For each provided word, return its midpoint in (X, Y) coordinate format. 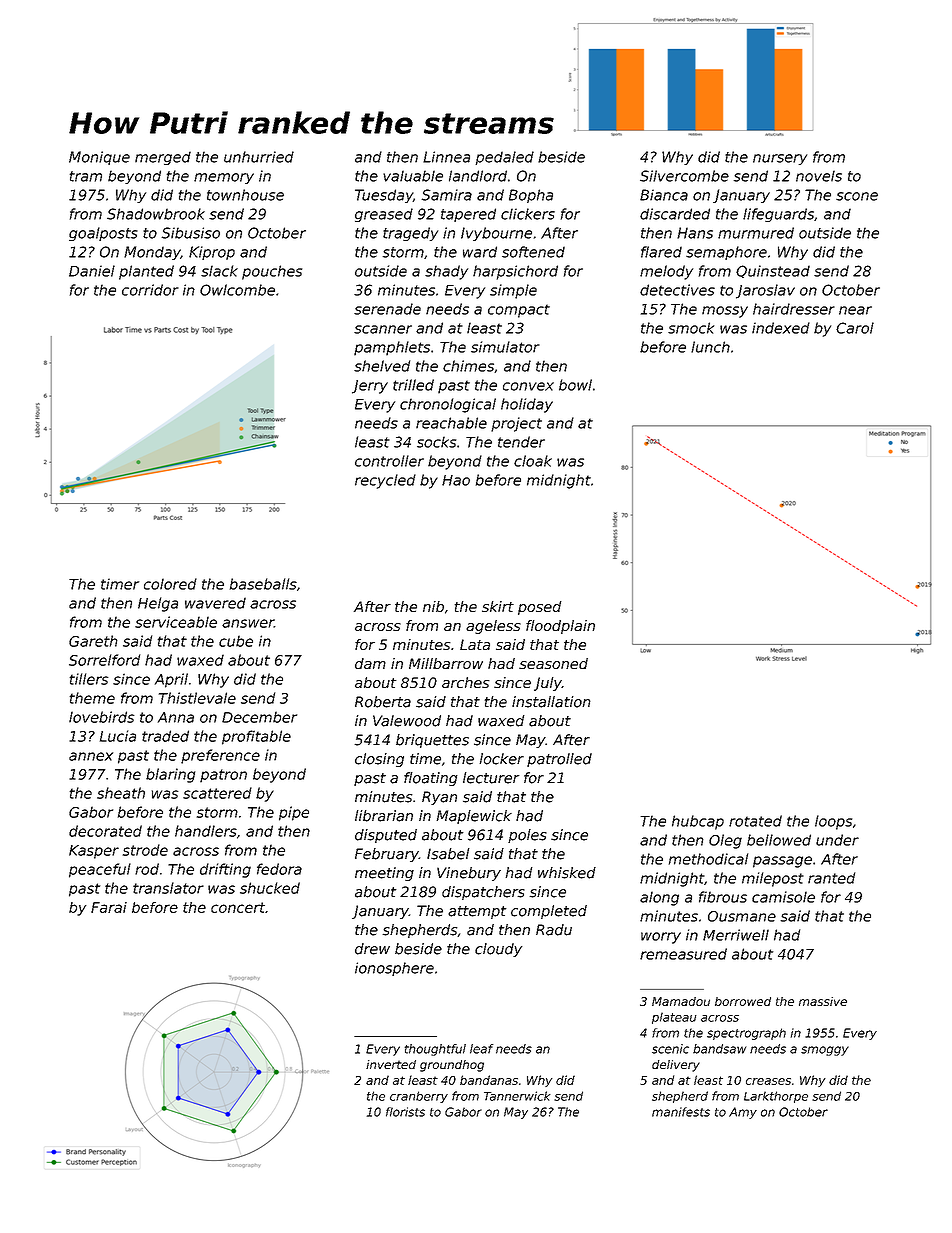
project (516, 424)
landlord (478, 176)
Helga (158, 604)
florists (405, 1112)
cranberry (419, 1097)
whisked (567, 873)
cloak (533, 461)
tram (86, 176)
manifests (681, 1112)
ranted (831, 878)
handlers (206, 831)
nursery (780, 159)
